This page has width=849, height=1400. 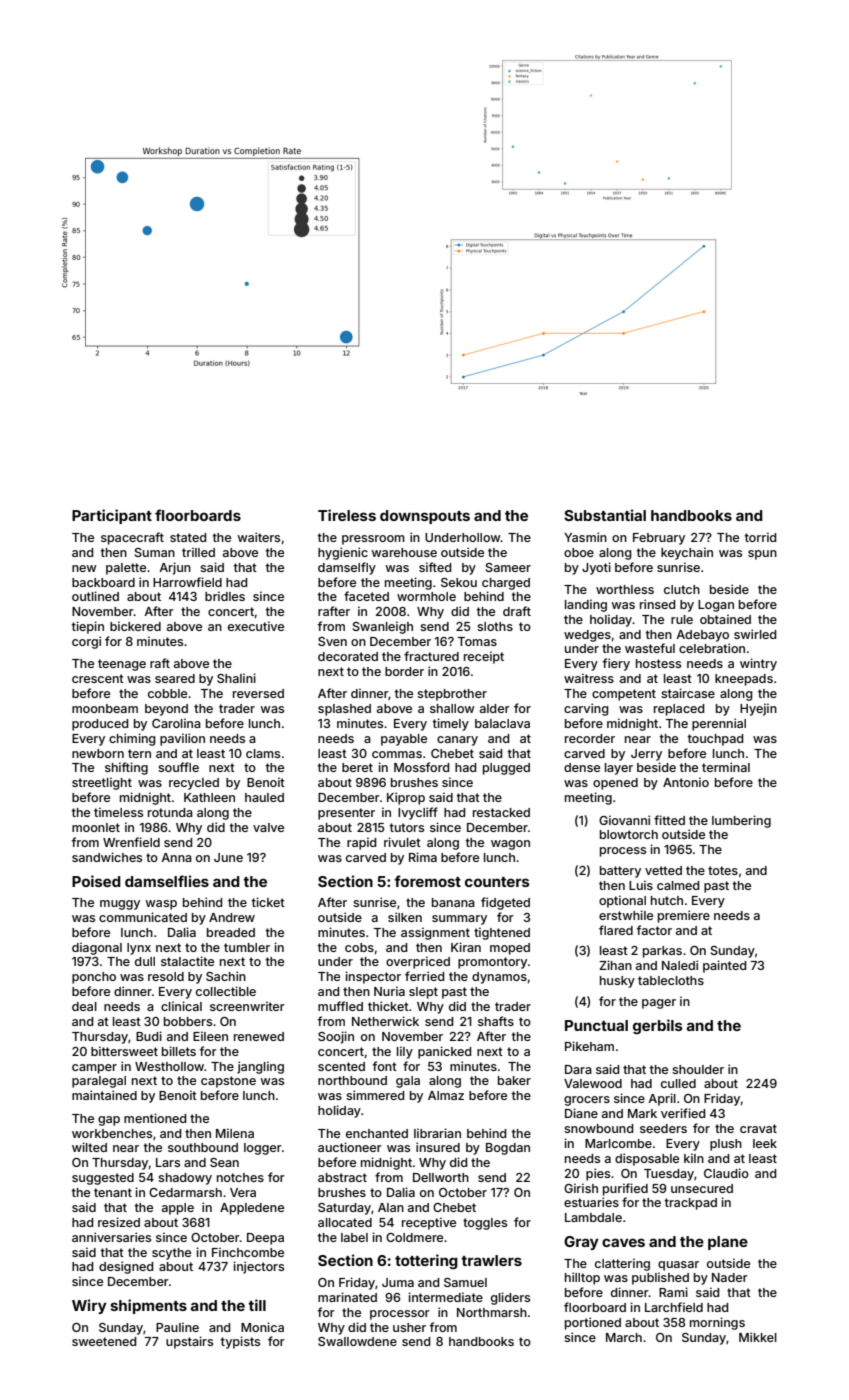 What do you see at coordinates (444, 1052) in the page?
I see `panicked` at bounding box center [444, 1052].
